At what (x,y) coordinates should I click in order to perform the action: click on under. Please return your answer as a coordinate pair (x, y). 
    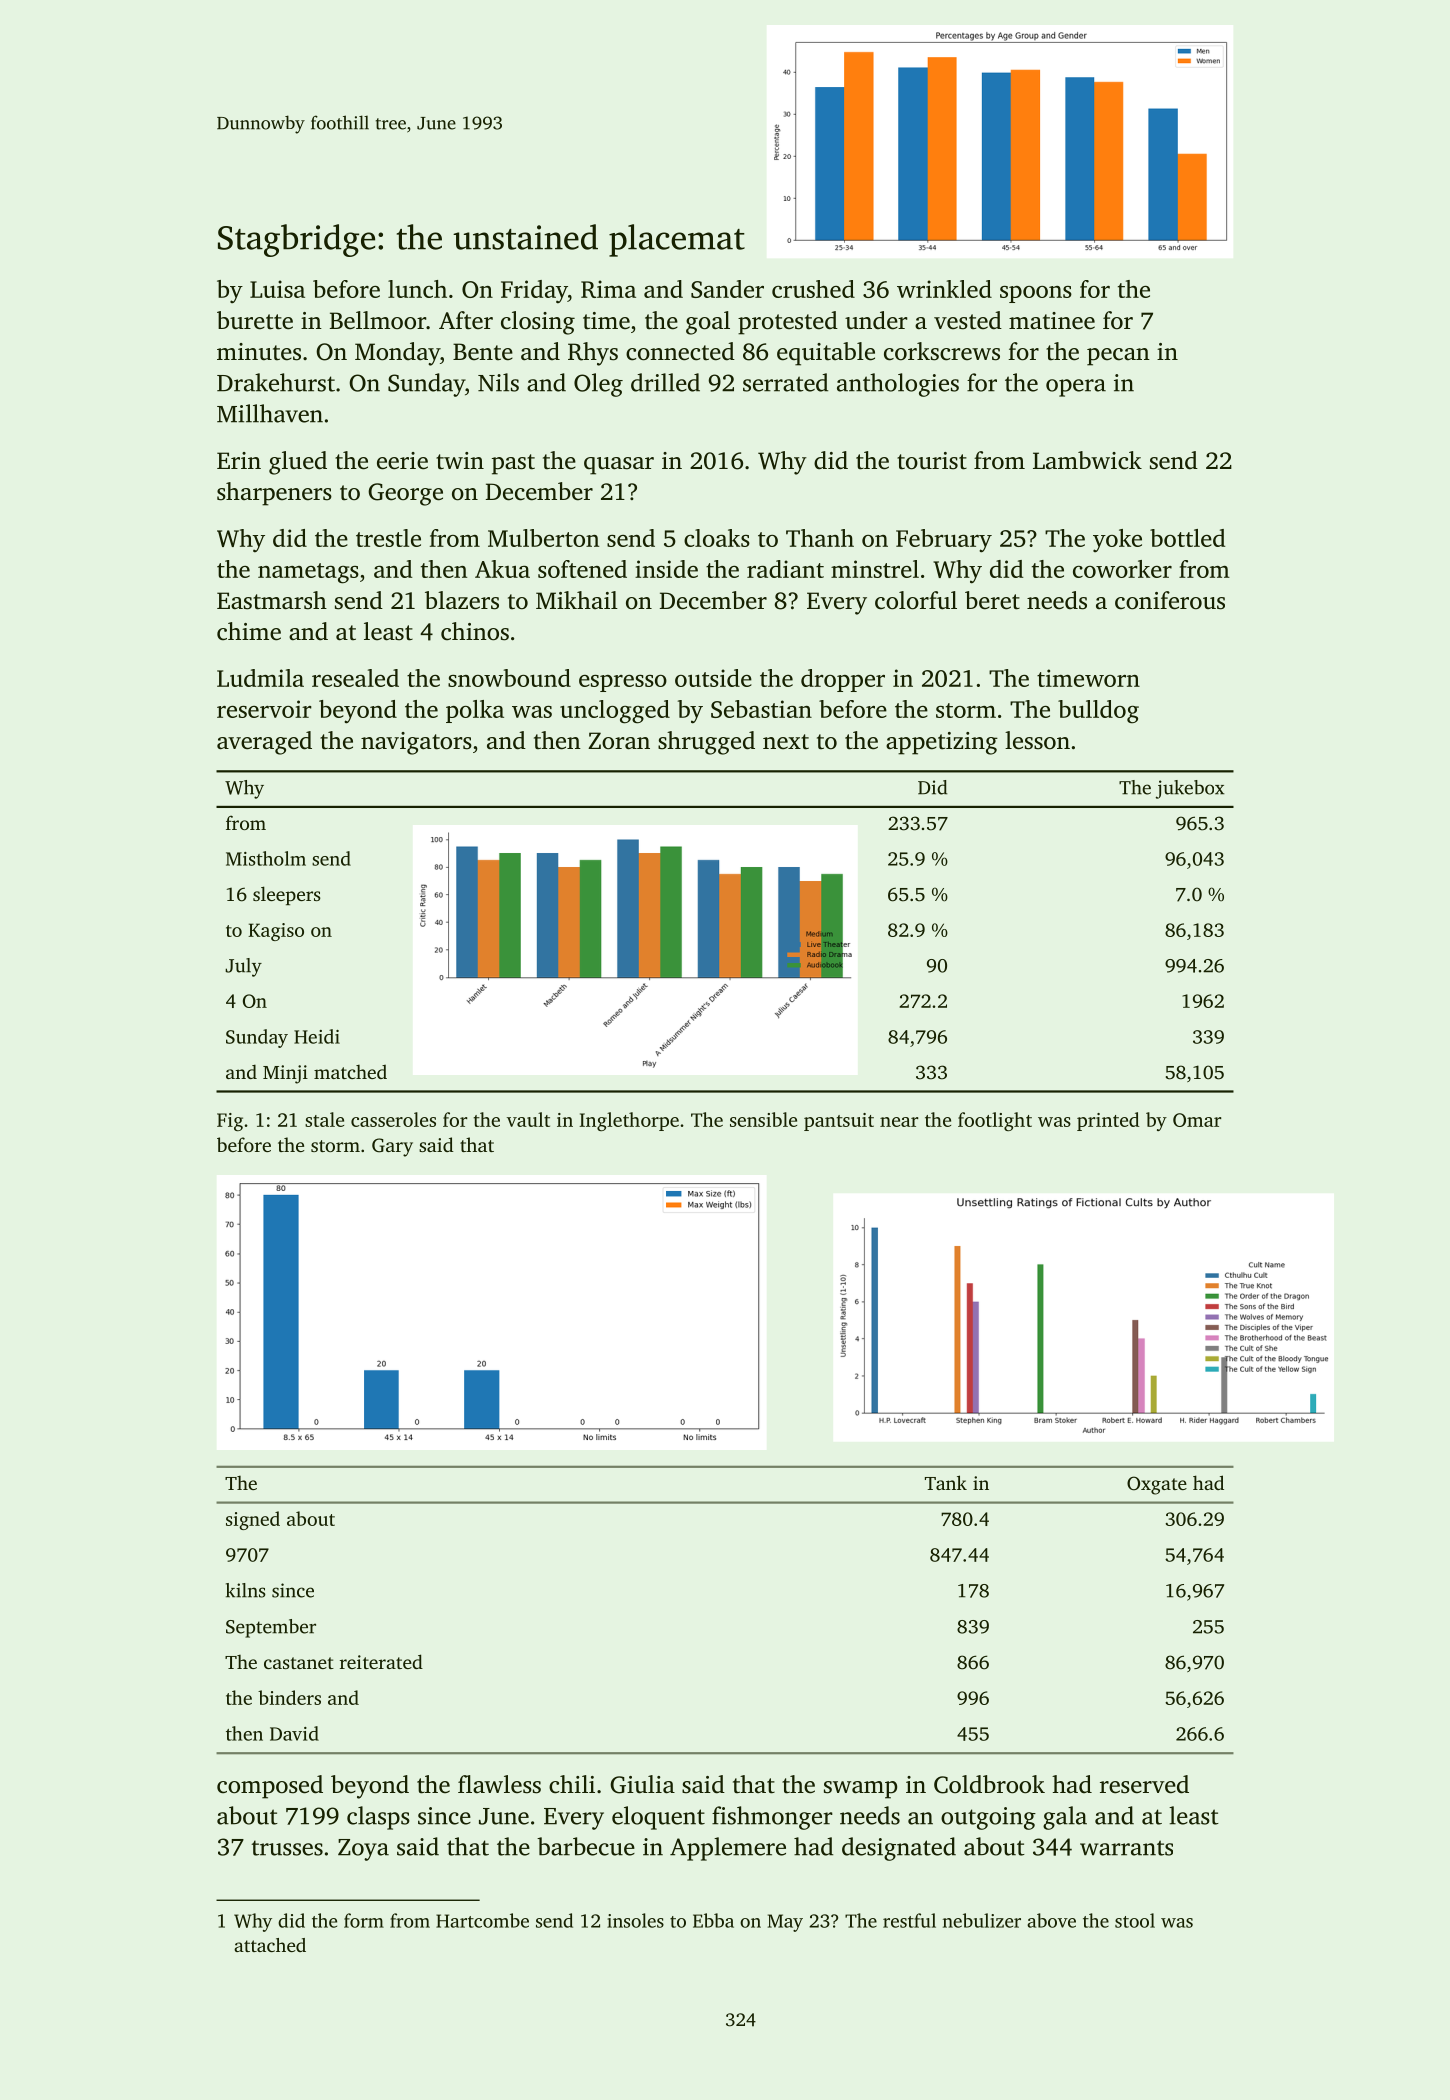
    Looking at the image, I should click on (876, 320).
